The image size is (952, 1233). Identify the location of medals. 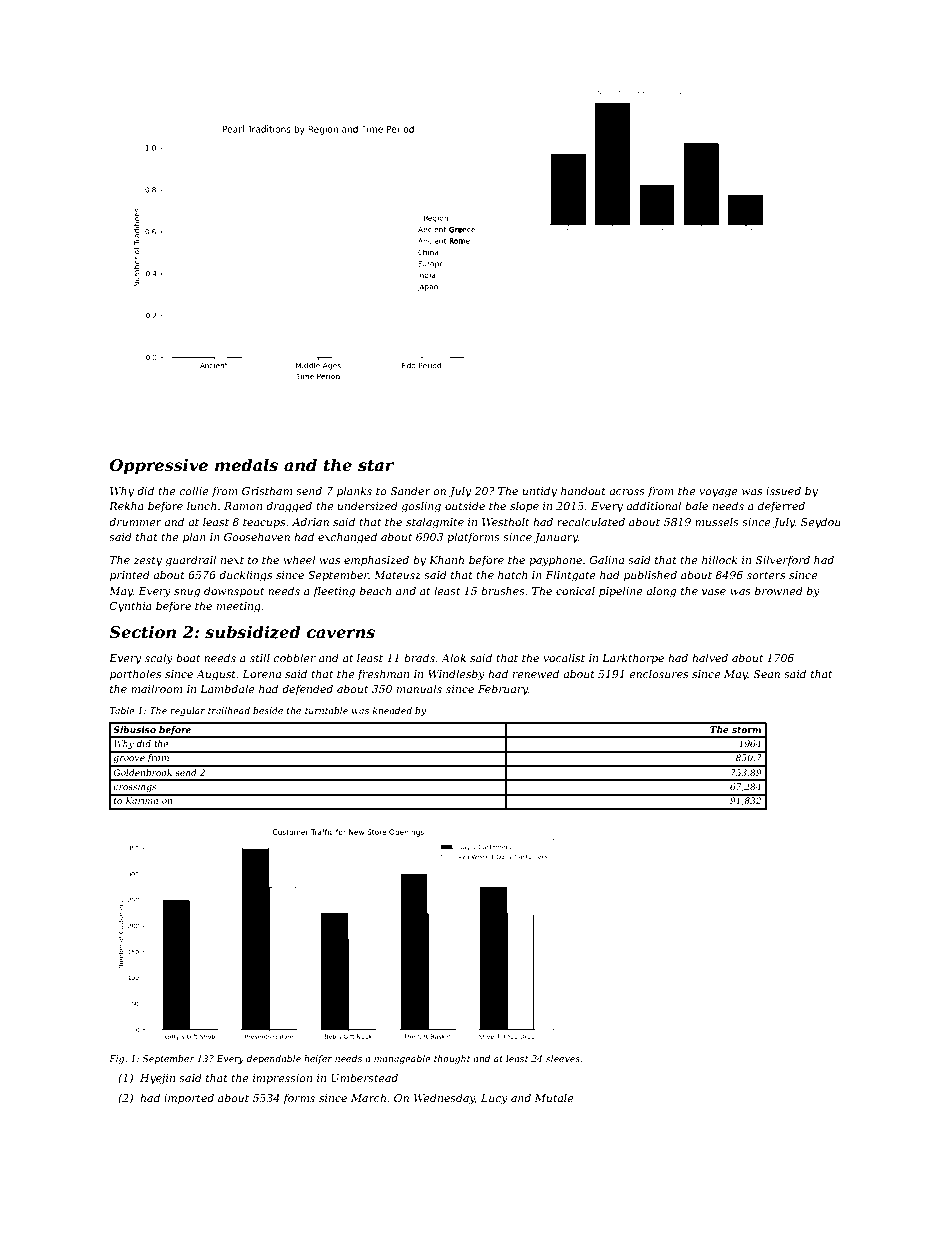
(246, 464).
